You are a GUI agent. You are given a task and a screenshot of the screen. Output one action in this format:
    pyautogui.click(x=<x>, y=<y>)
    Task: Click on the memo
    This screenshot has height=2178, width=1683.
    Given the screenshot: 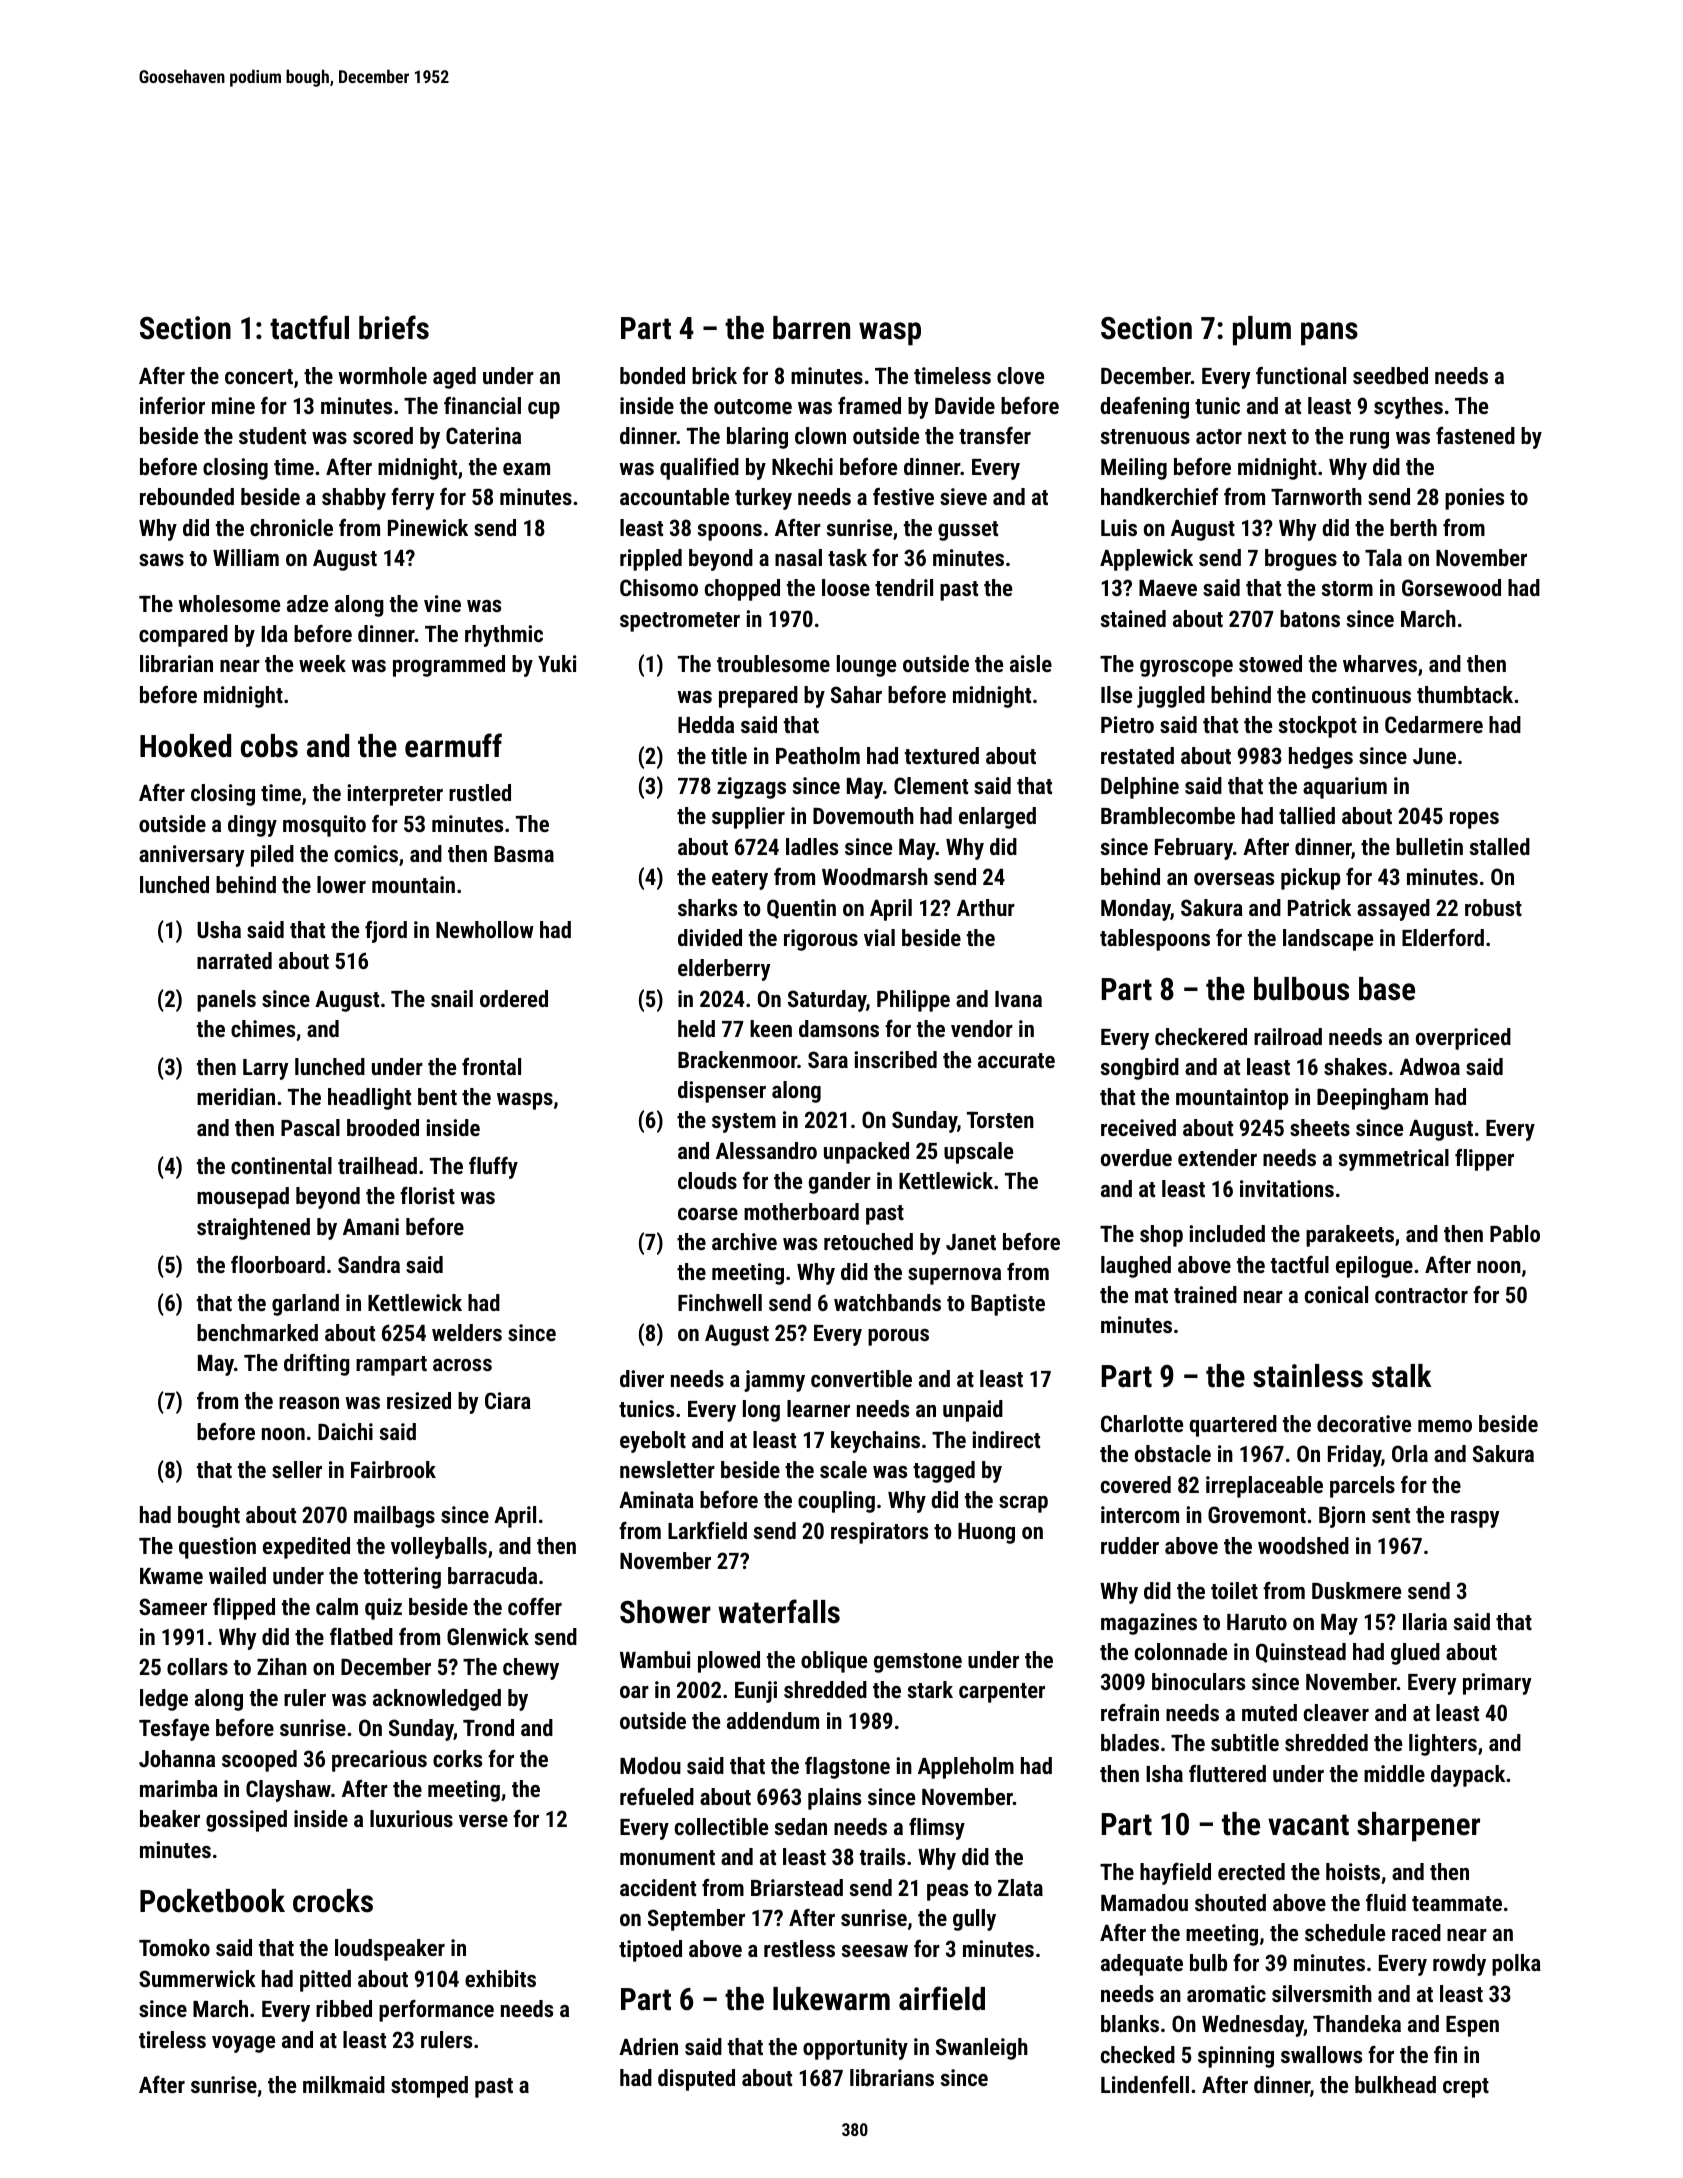 What is the action you would take?
    pyautogui.click(x=1445, y=1426)
